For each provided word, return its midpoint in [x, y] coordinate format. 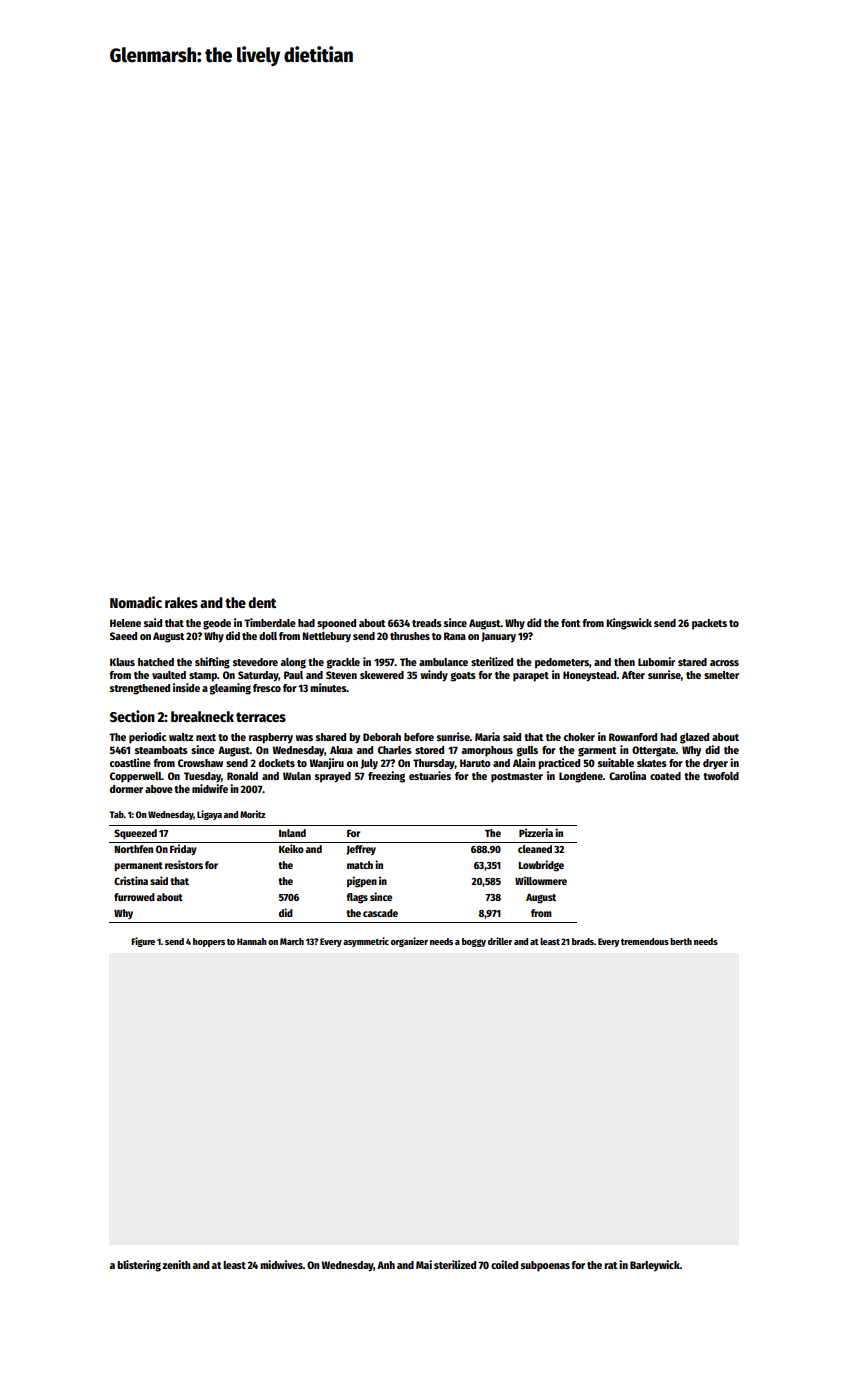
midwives [281, 1264]
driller [500, 941]
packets [709, 624]
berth [681, 941]
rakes [181, 602]
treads [427, 623]
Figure [143, 942]
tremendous [645, 941]
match [360, 865]
